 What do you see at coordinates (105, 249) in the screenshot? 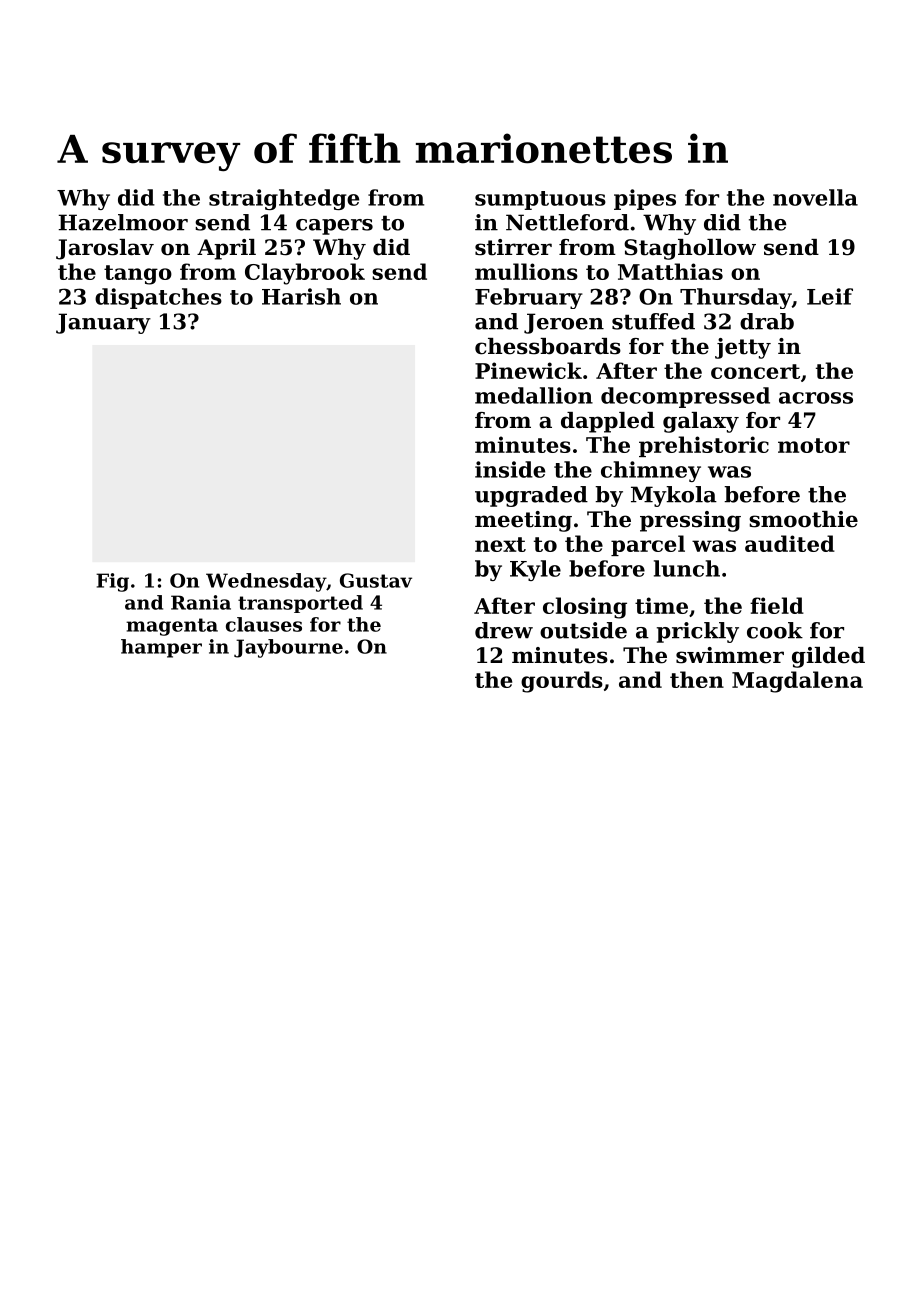
I see `Jaroslav` at bounding box center [105, 249].
